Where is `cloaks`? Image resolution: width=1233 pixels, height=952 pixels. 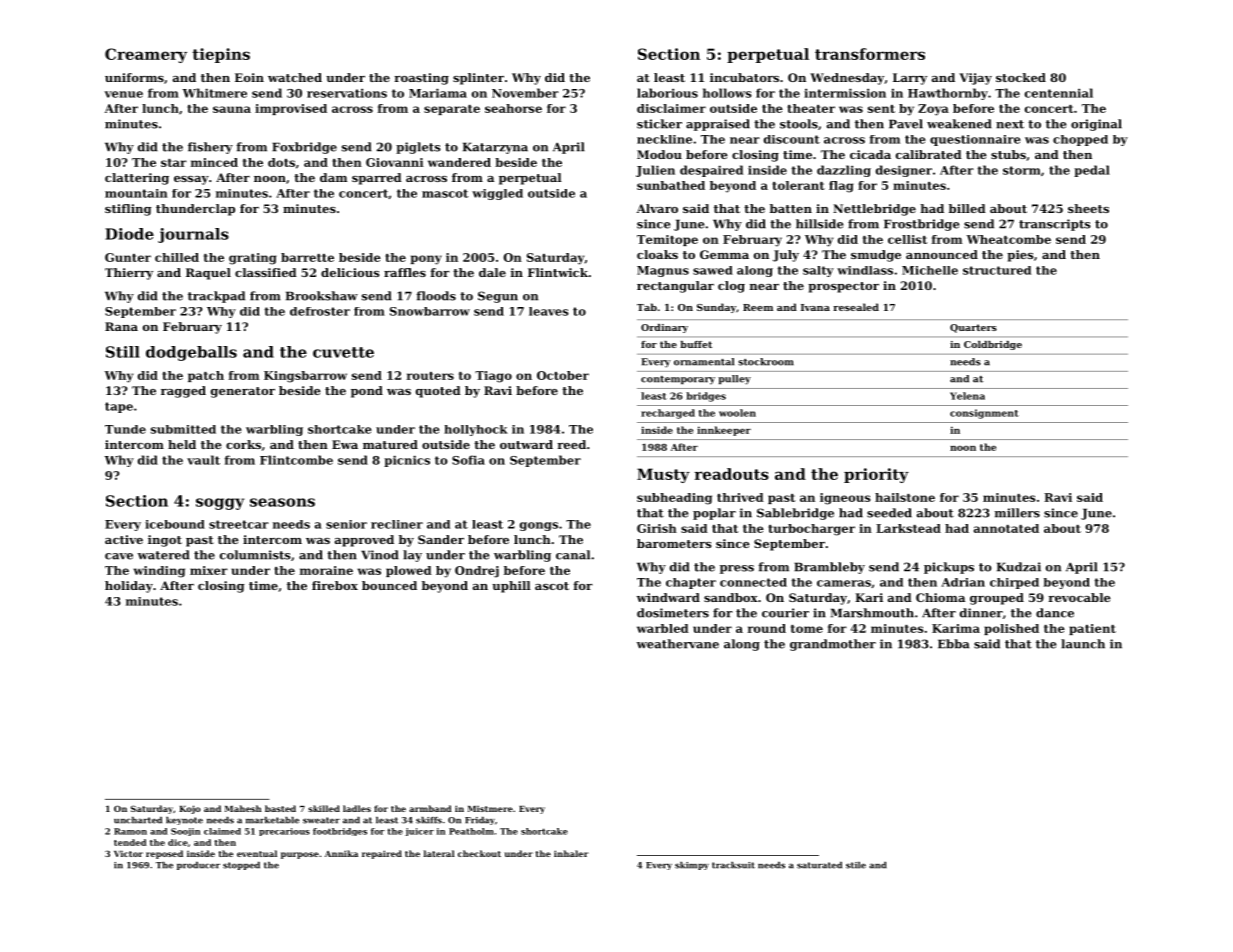 cloaks is located at coordinates (657, 254).
